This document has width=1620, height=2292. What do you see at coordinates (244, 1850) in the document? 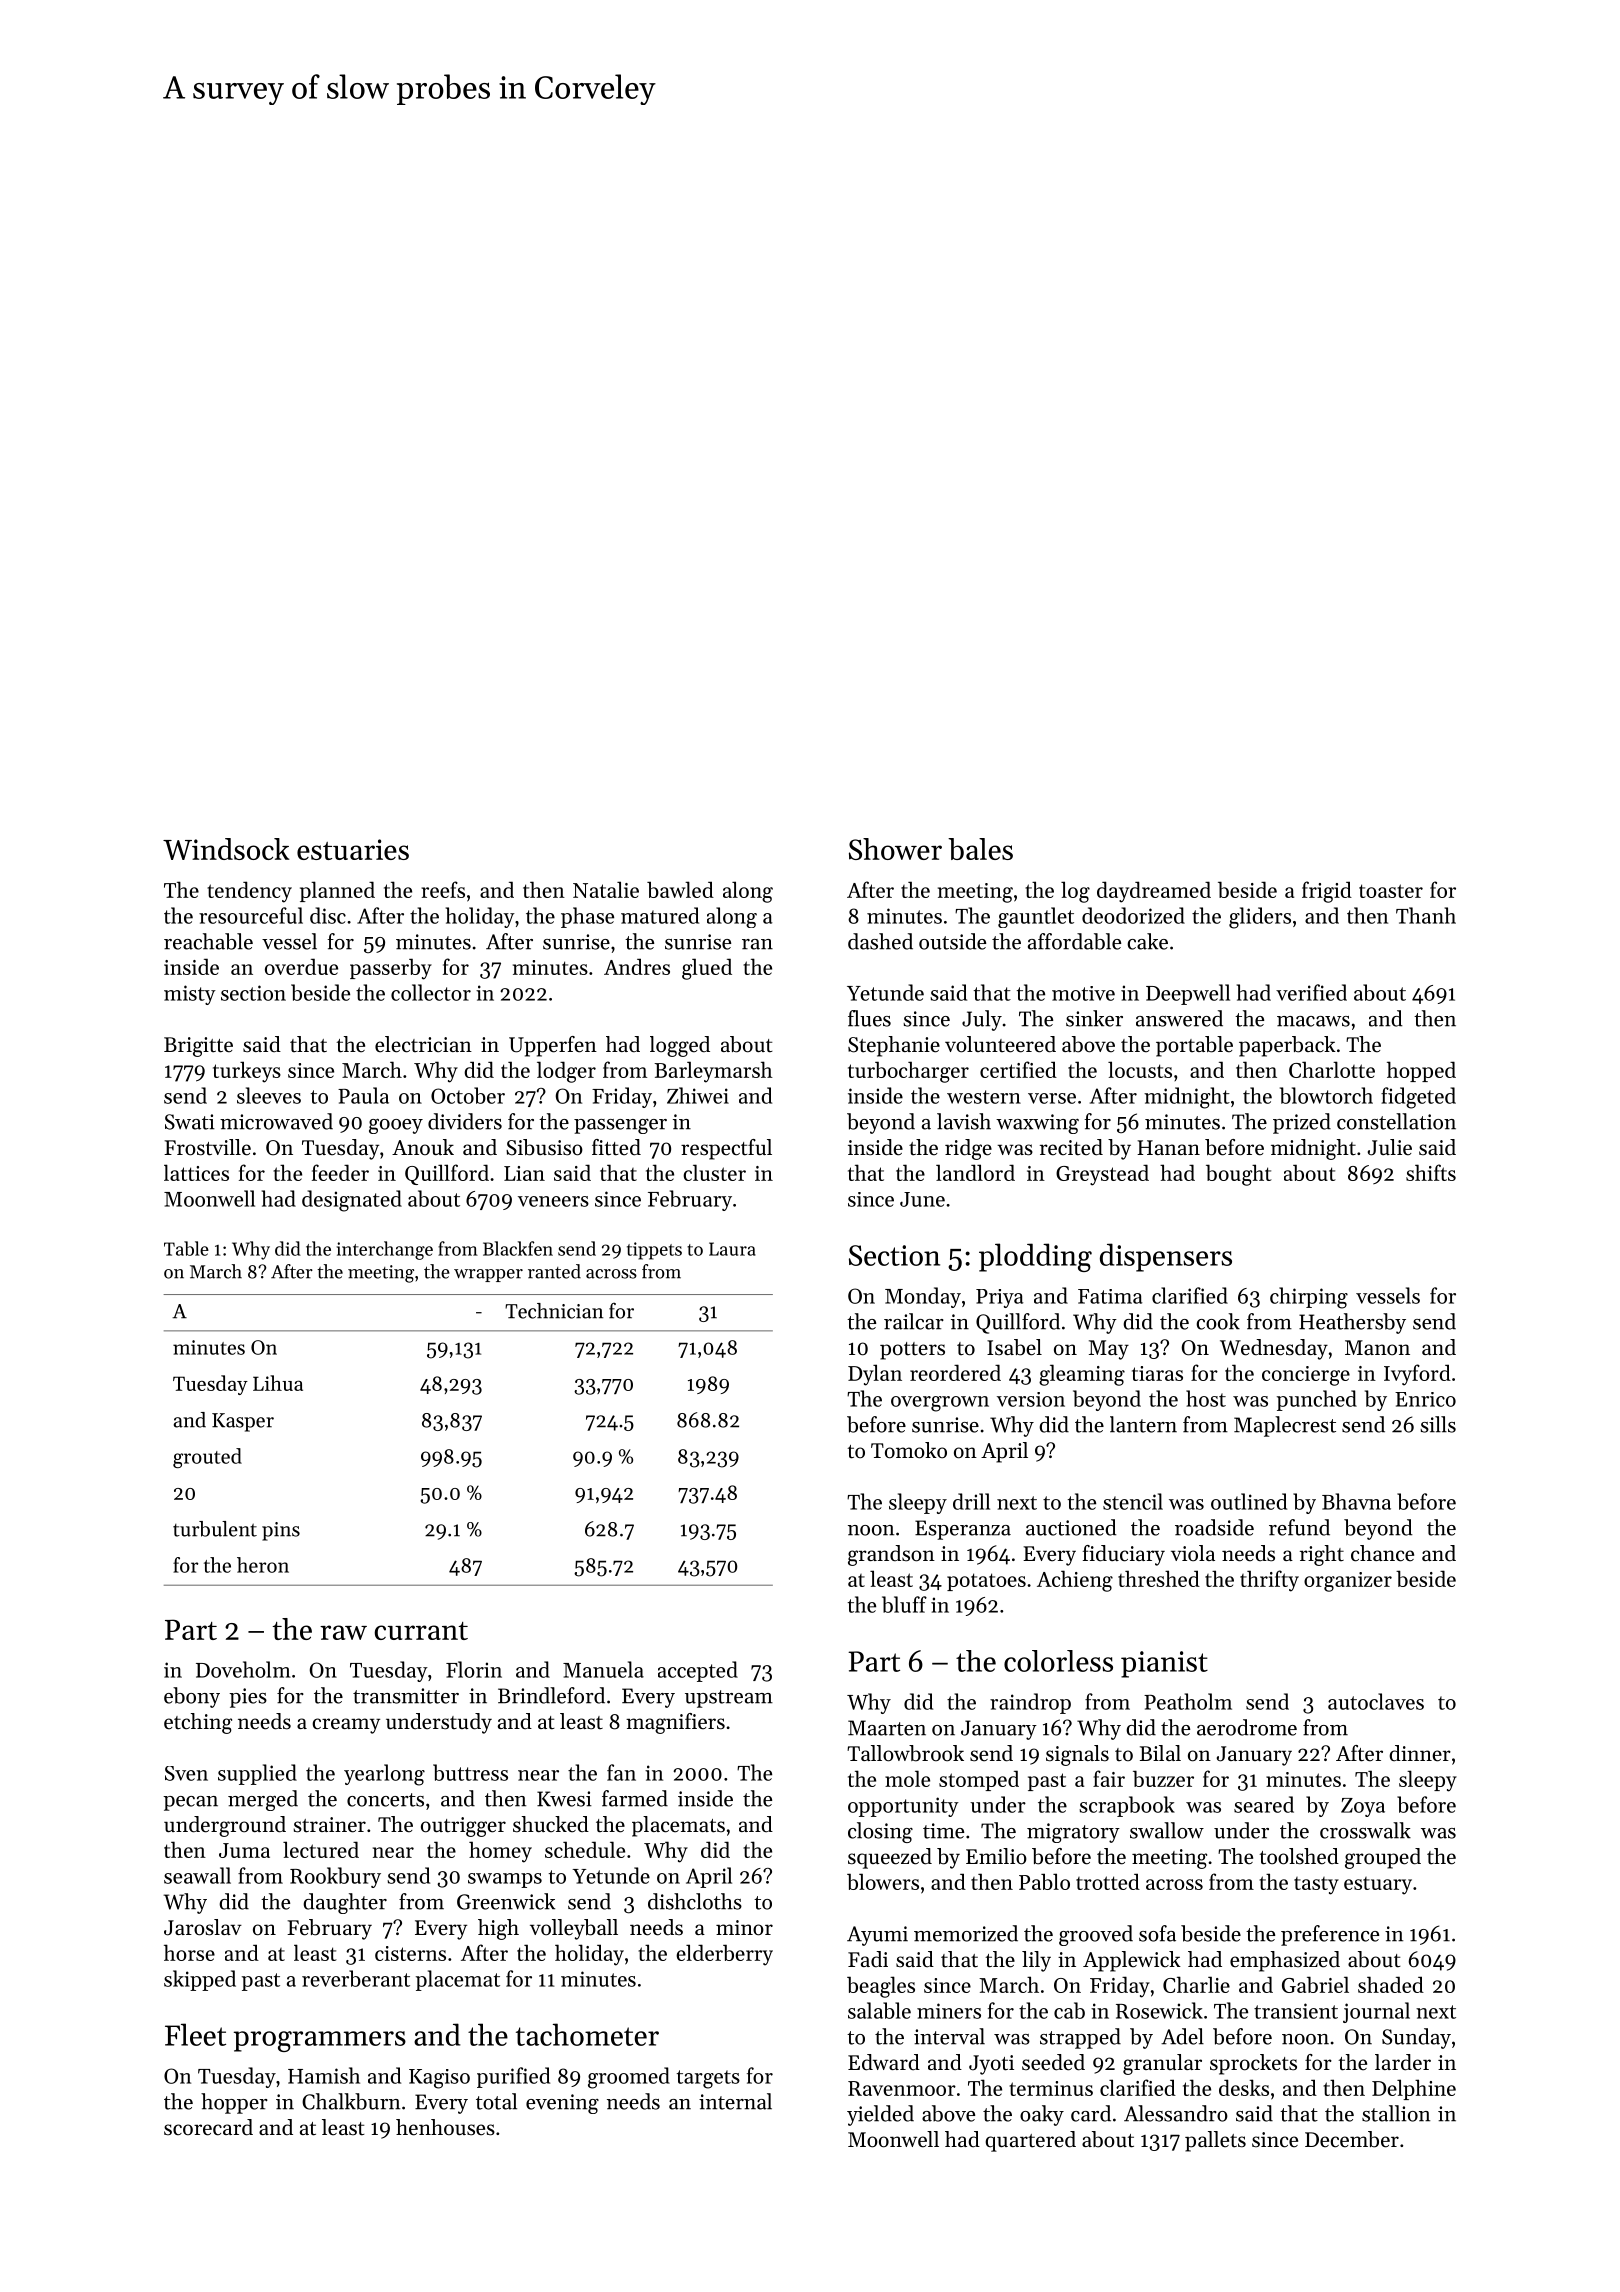
I see `Juma` at bounding box center [244, 1850].
